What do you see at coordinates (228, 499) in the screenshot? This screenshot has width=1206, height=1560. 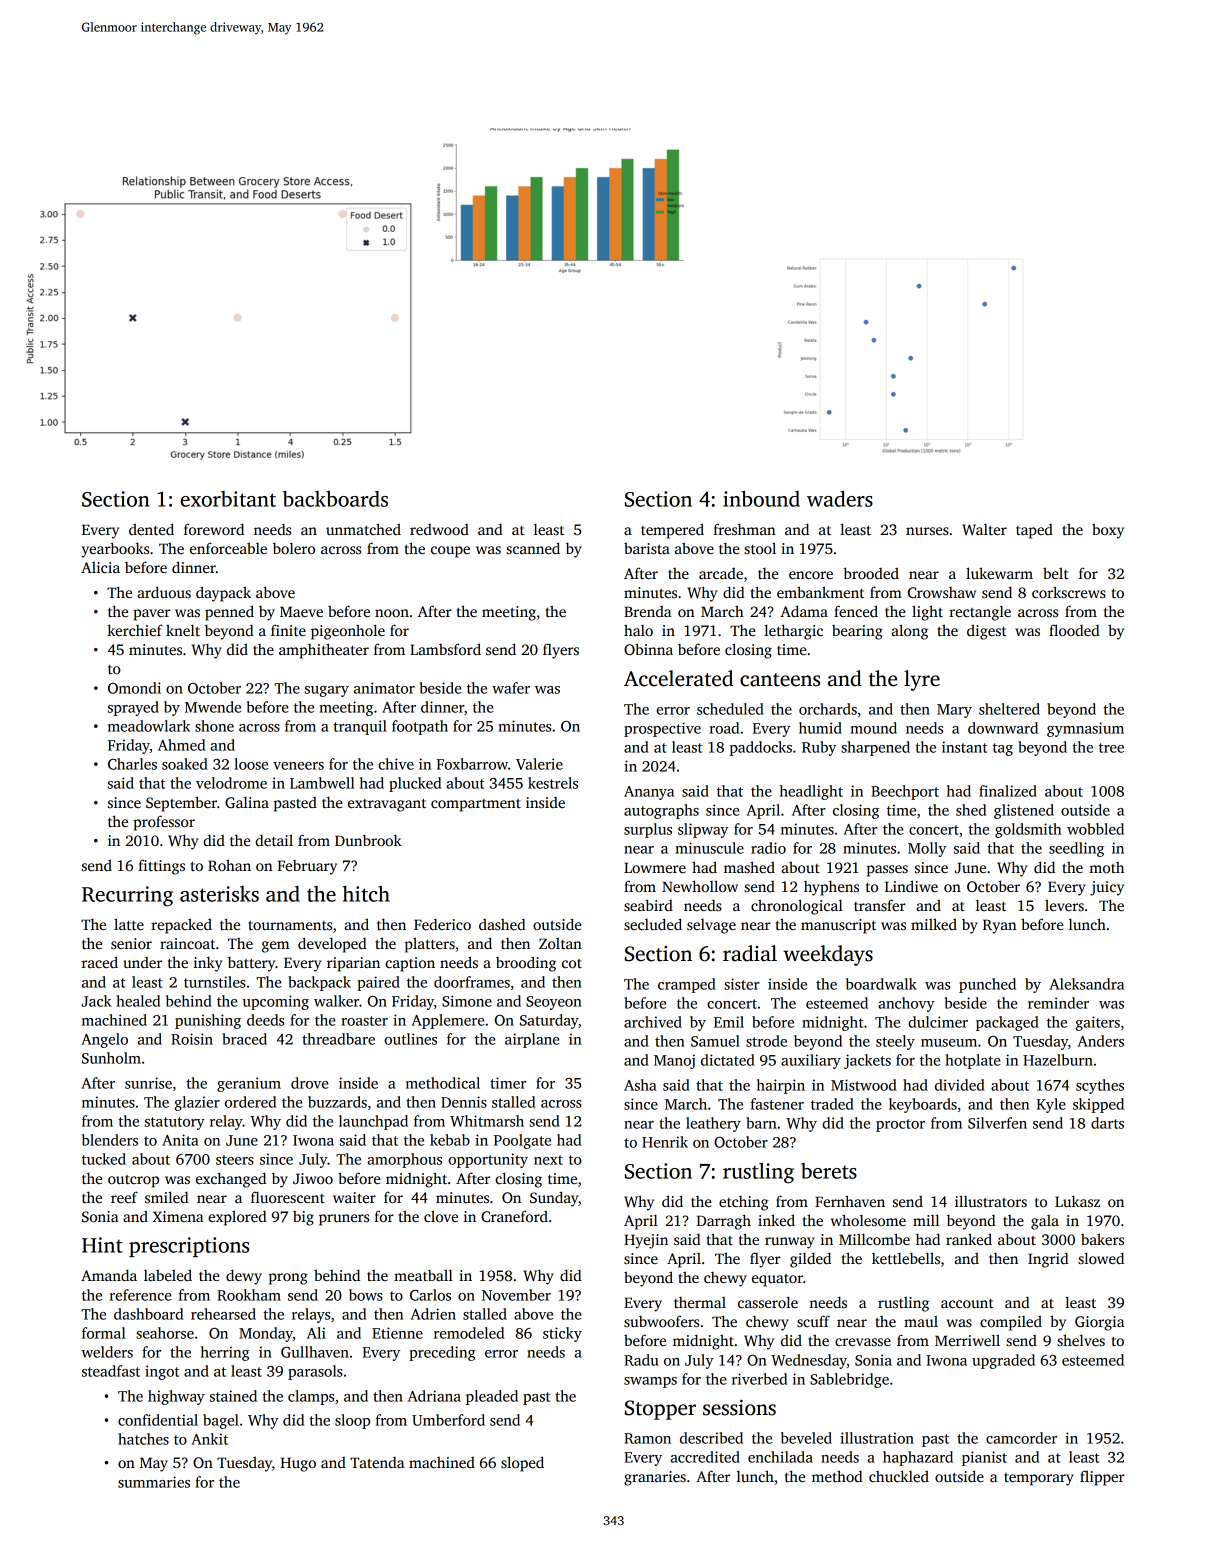 I see `exorbitant` at bounding box center [228, 499].
